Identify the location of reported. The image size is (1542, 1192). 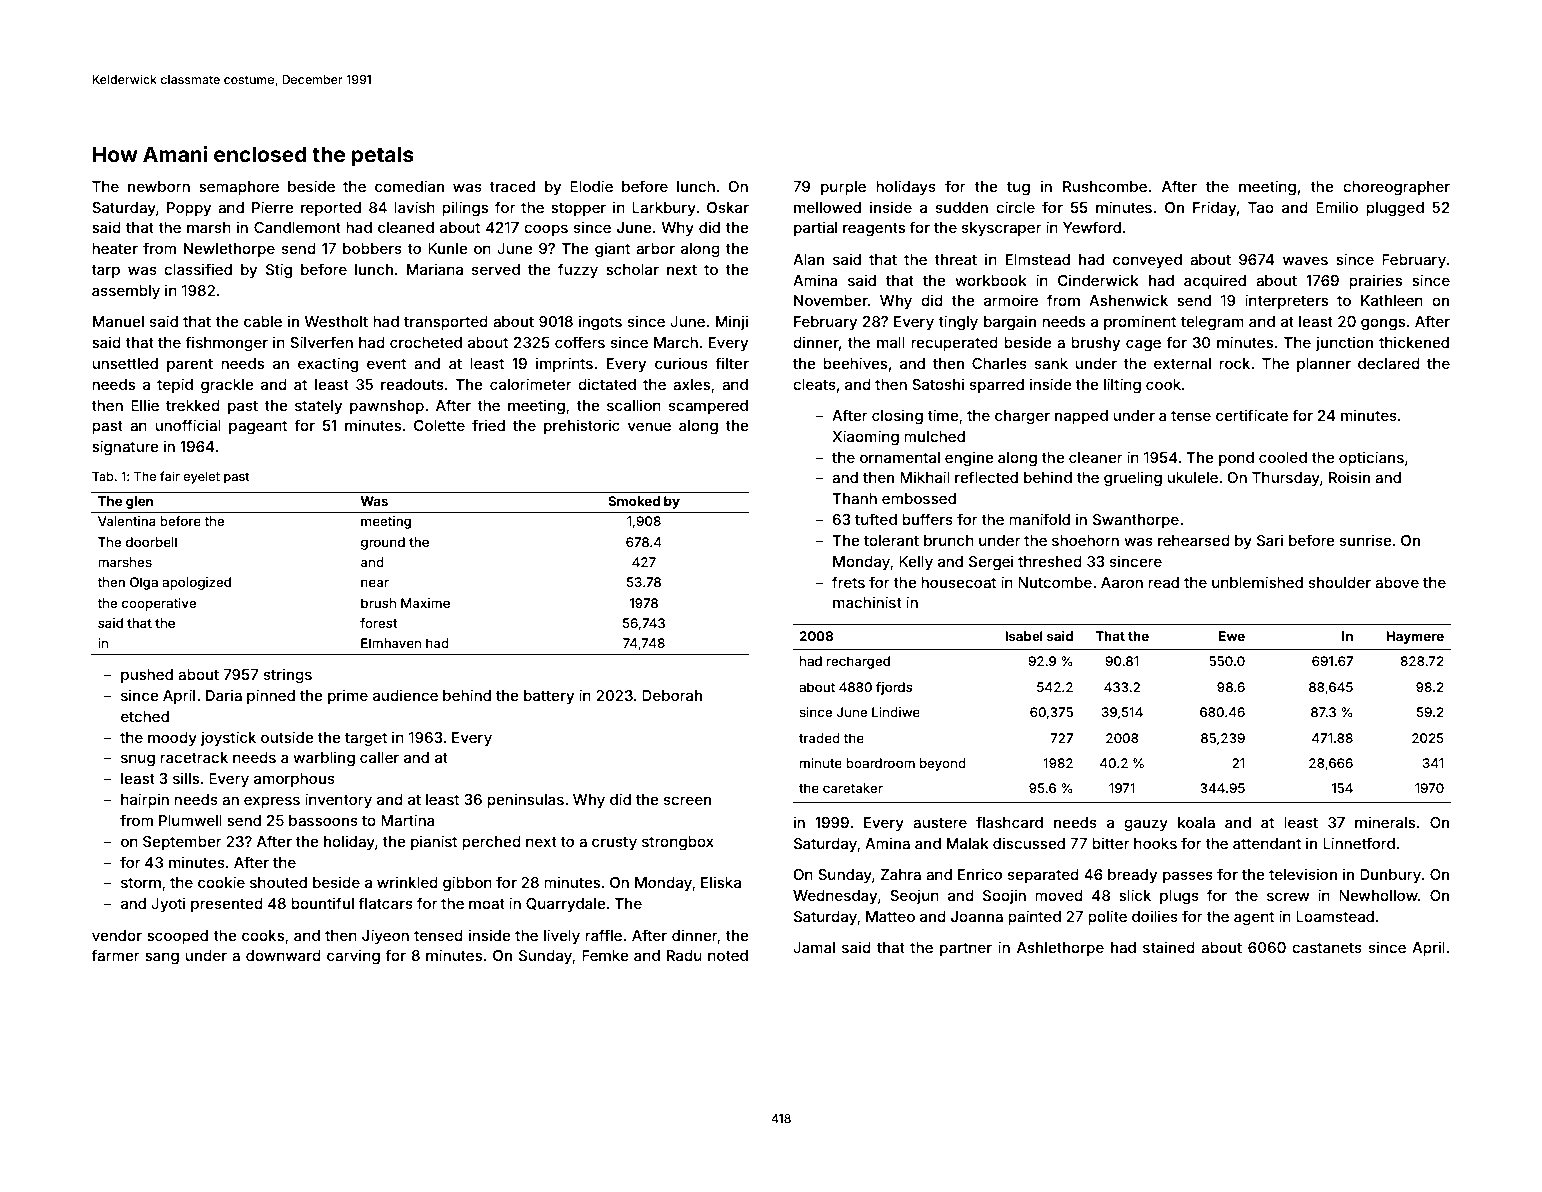
(331, 209).
